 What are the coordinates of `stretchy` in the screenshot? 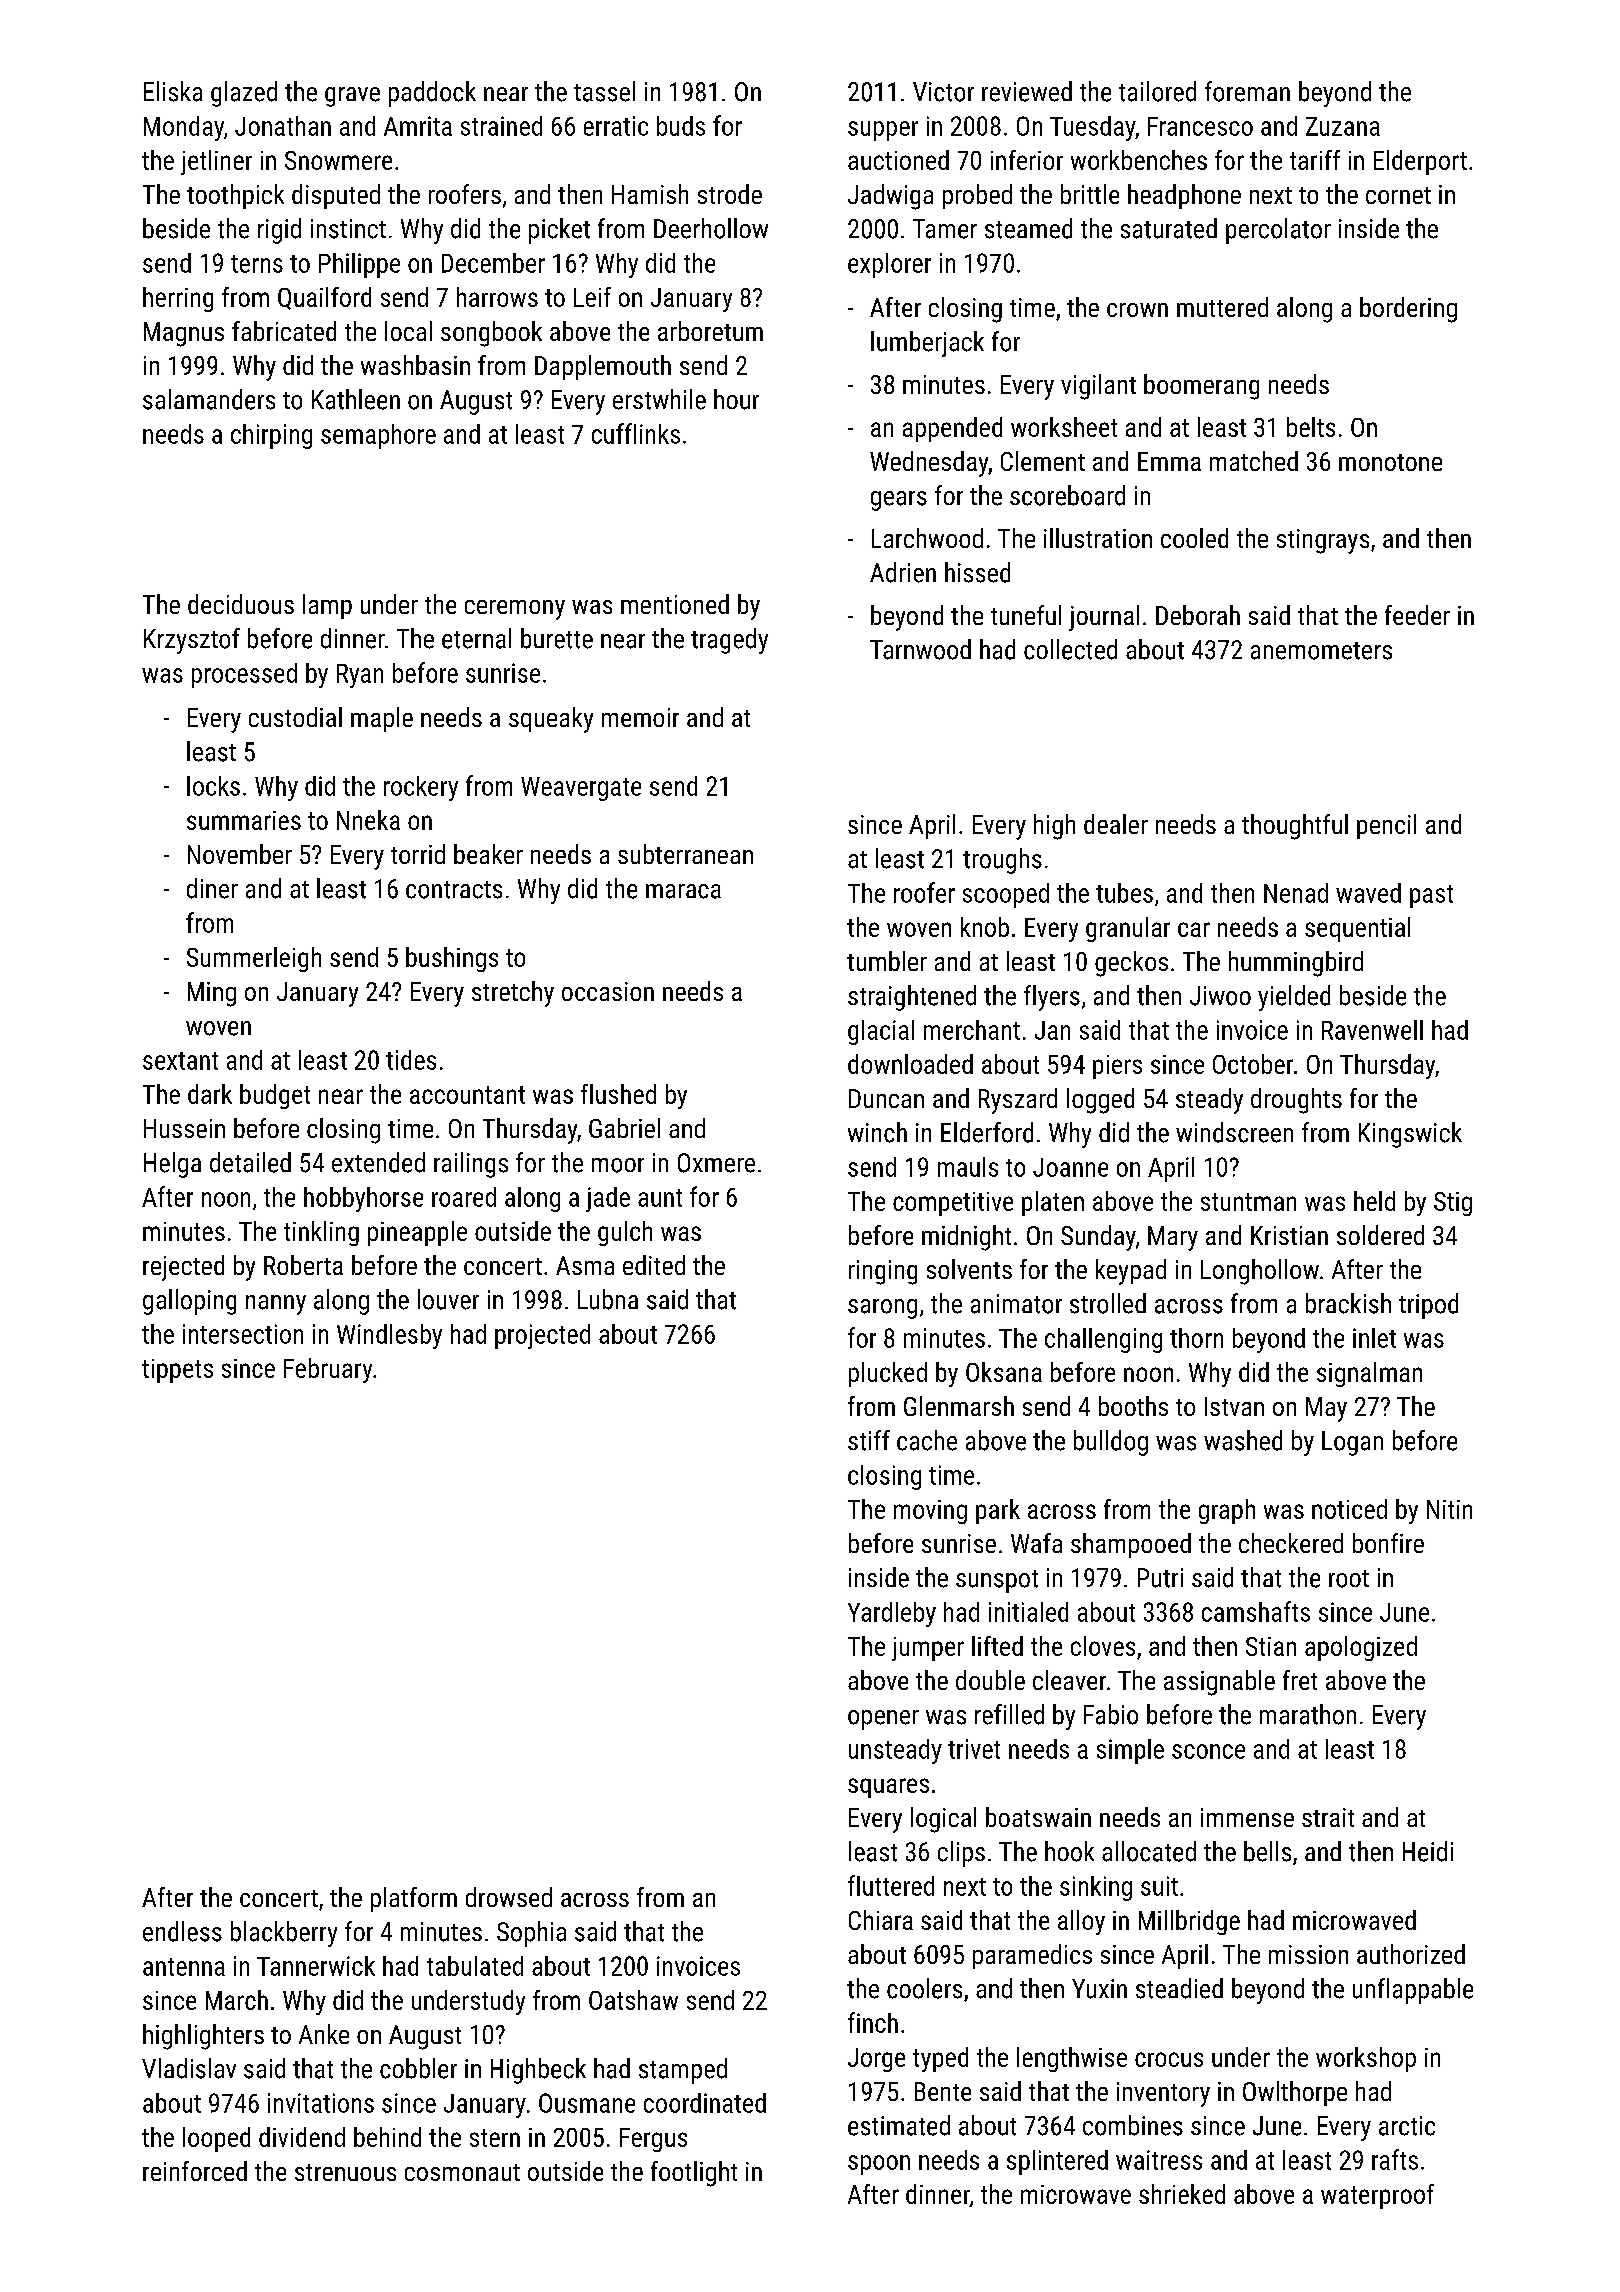 It's located at (513, 994).
